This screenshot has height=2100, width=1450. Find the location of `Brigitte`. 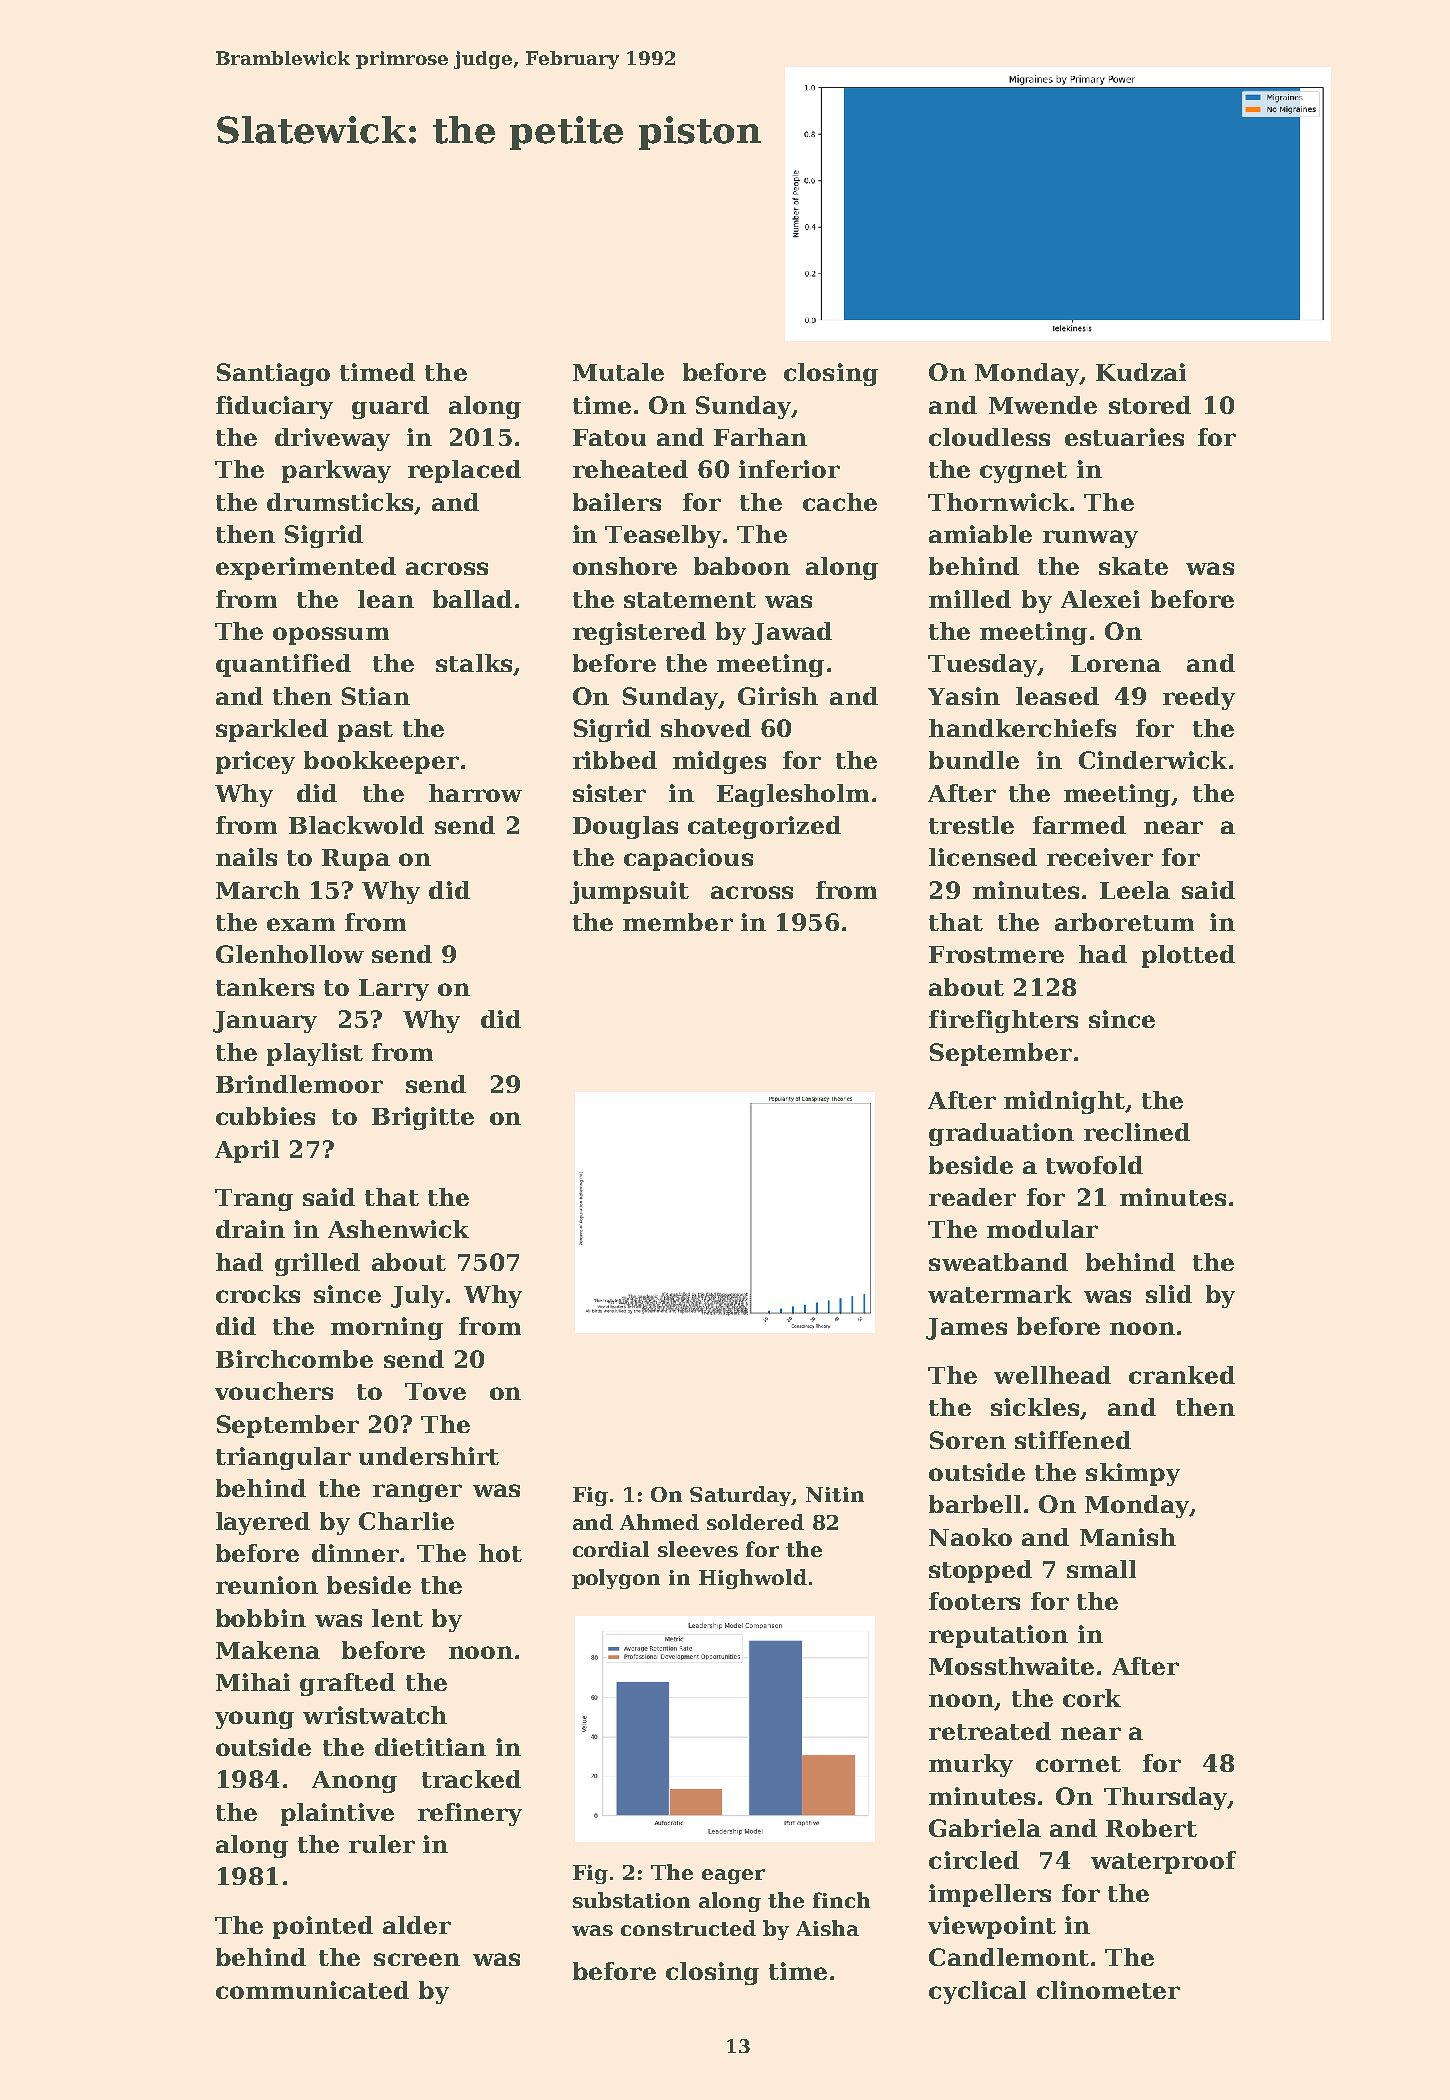

Brigitte is located at coordinates (423, 1118).
